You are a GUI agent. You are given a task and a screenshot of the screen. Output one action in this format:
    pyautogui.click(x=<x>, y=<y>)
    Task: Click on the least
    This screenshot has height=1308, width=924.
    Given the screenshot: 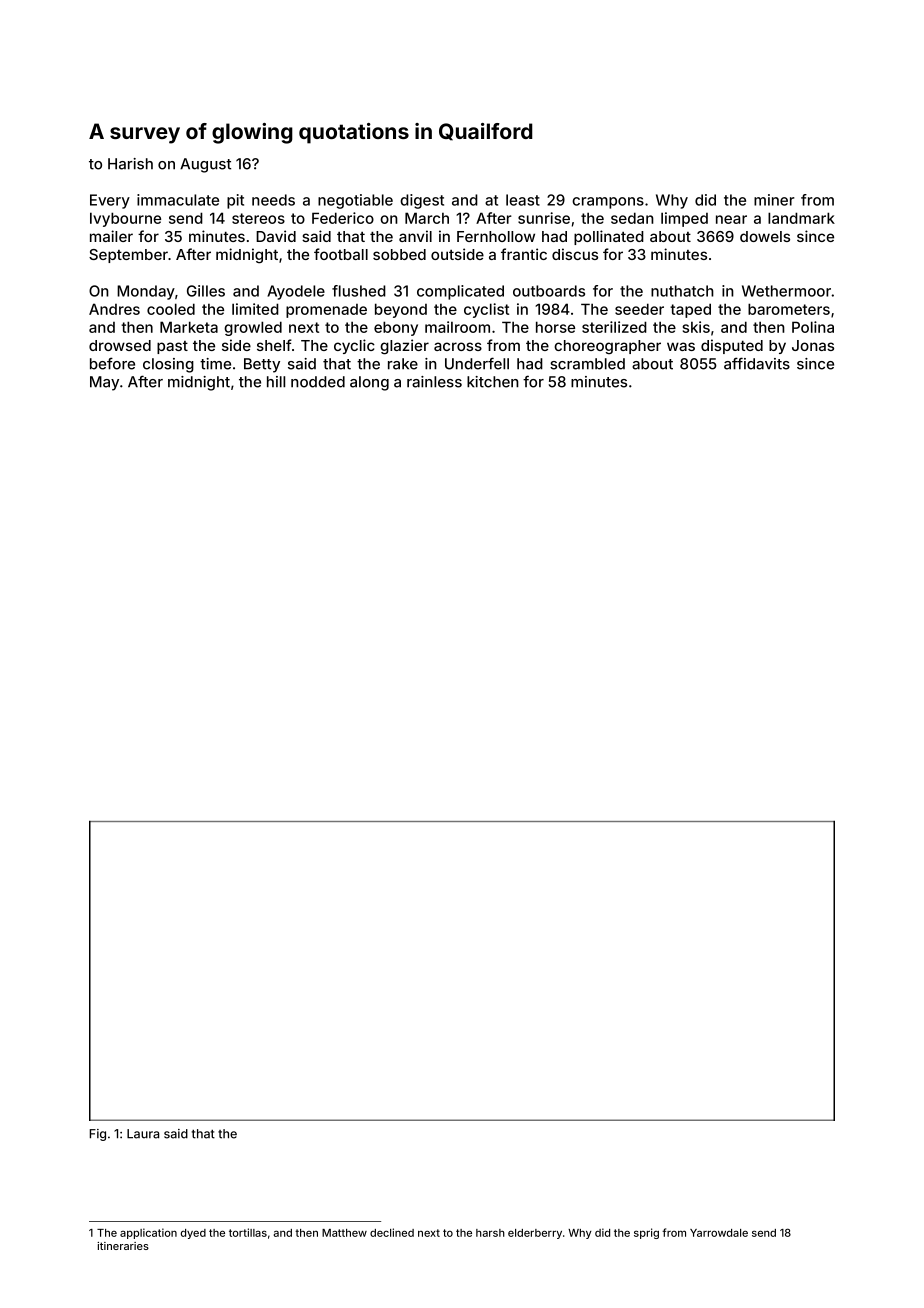 What is the action you would take?
    pyautogui.click(x=523, y=200)
